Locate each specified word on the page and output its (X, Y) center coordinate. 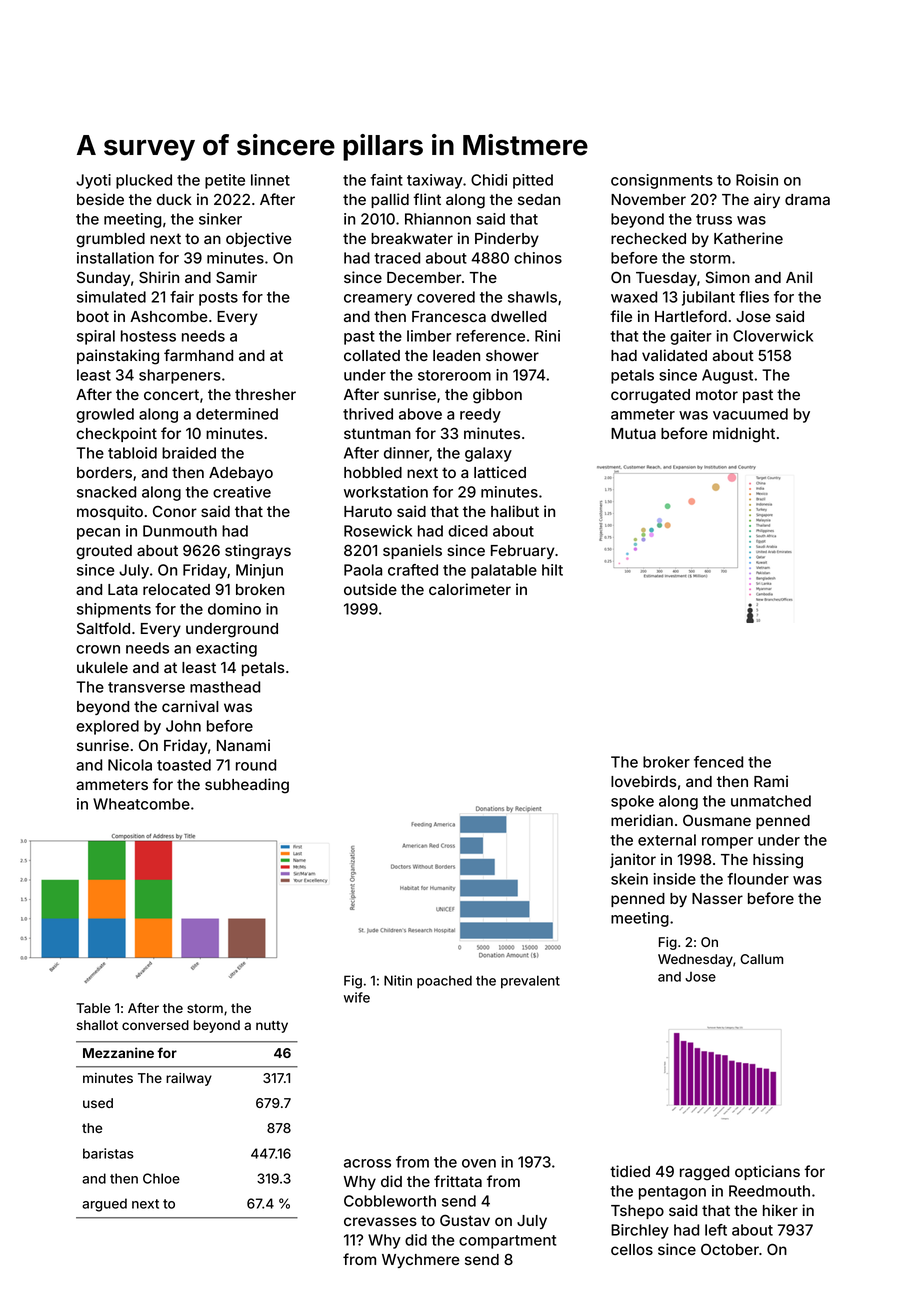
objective (259, 239)
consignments (662, 181)
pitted (533, 181)
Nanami (243, 745)
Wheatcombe (141, 804)
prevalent (530, 981)
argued (104, 1205)
